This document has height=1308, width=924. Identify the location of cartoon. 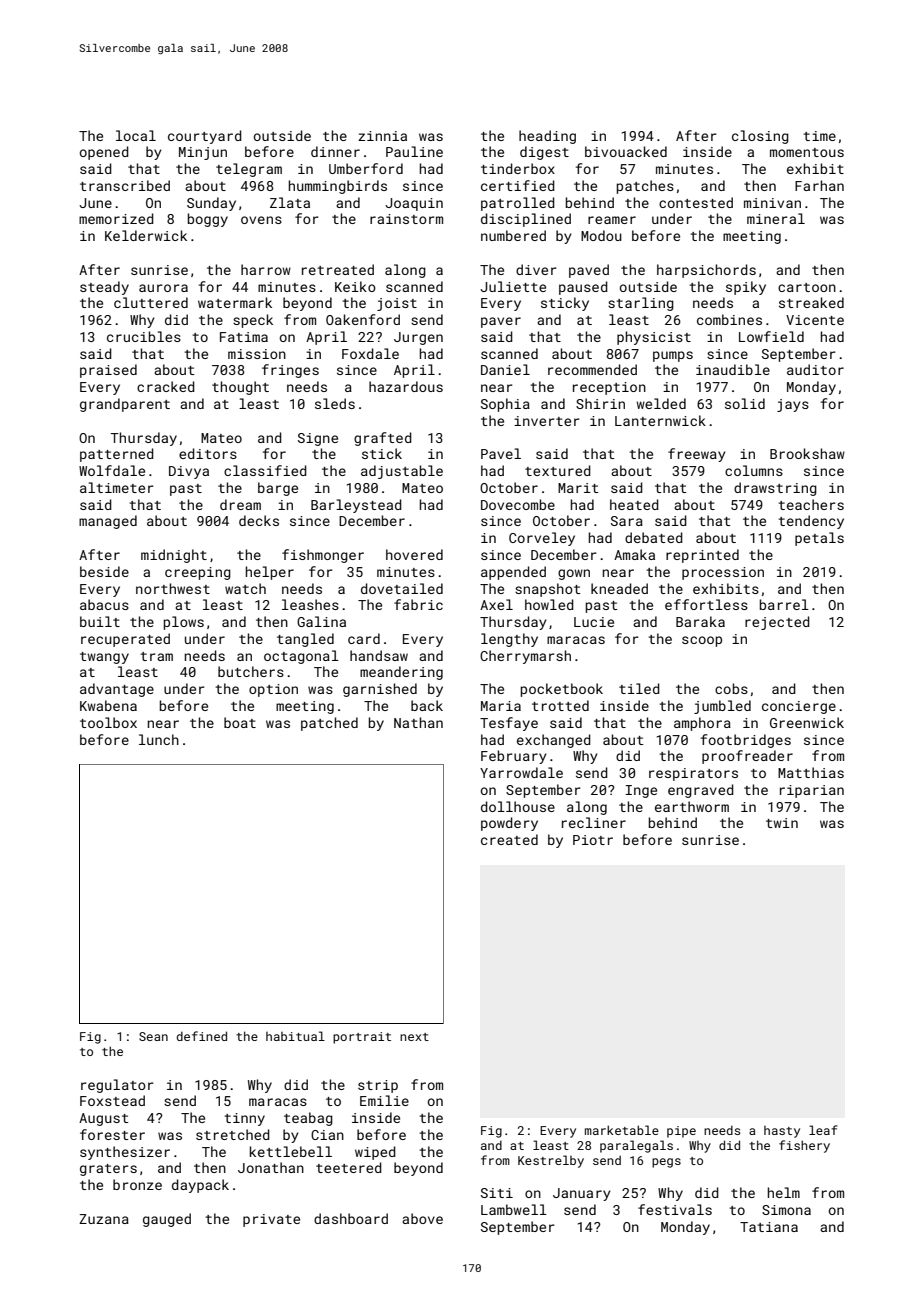
(807, 287).
